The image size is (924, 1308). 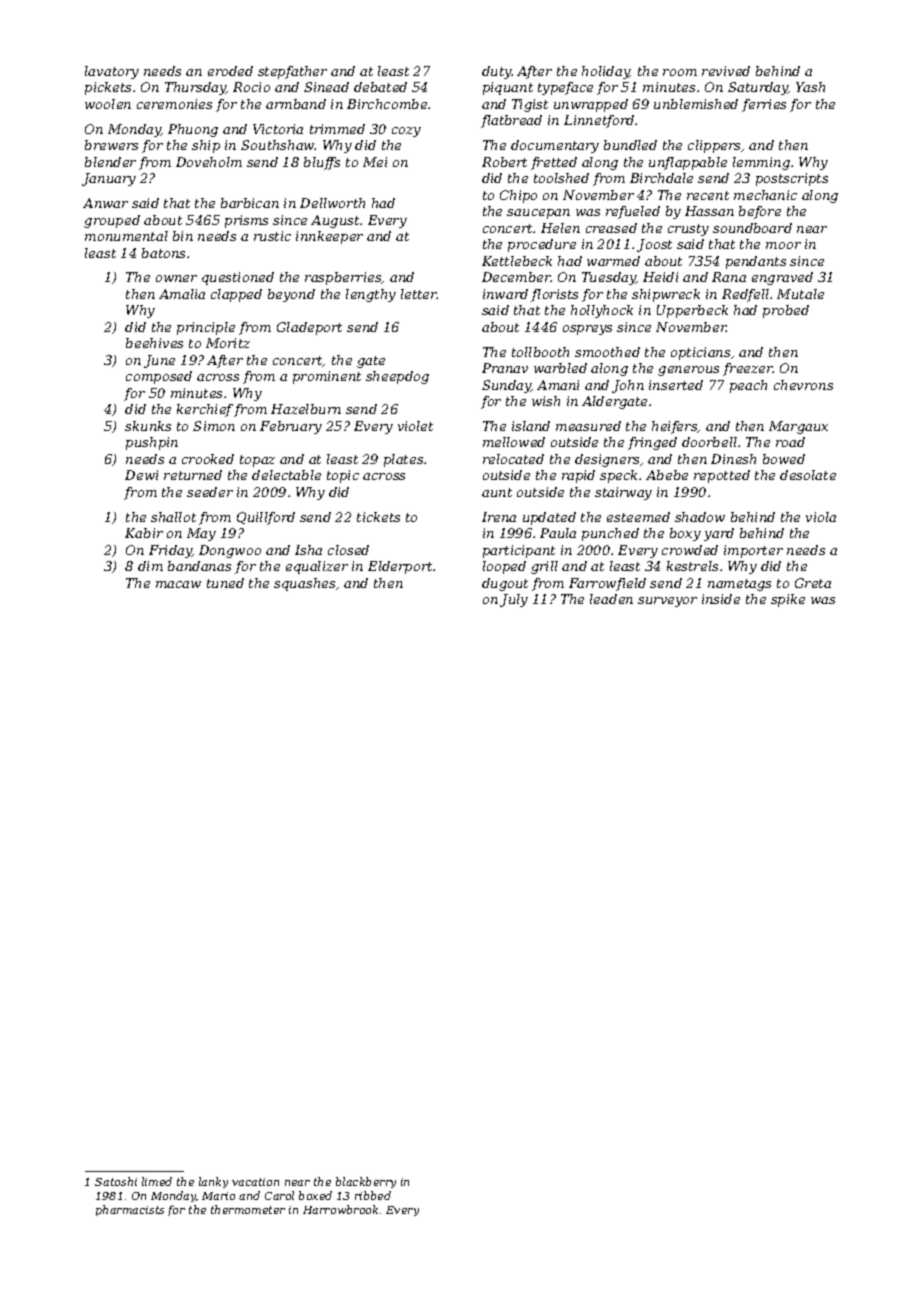 What do you see at coordinates (213, 1182) in the document?
I see `lanky` at bounding box center [213, 1182].
